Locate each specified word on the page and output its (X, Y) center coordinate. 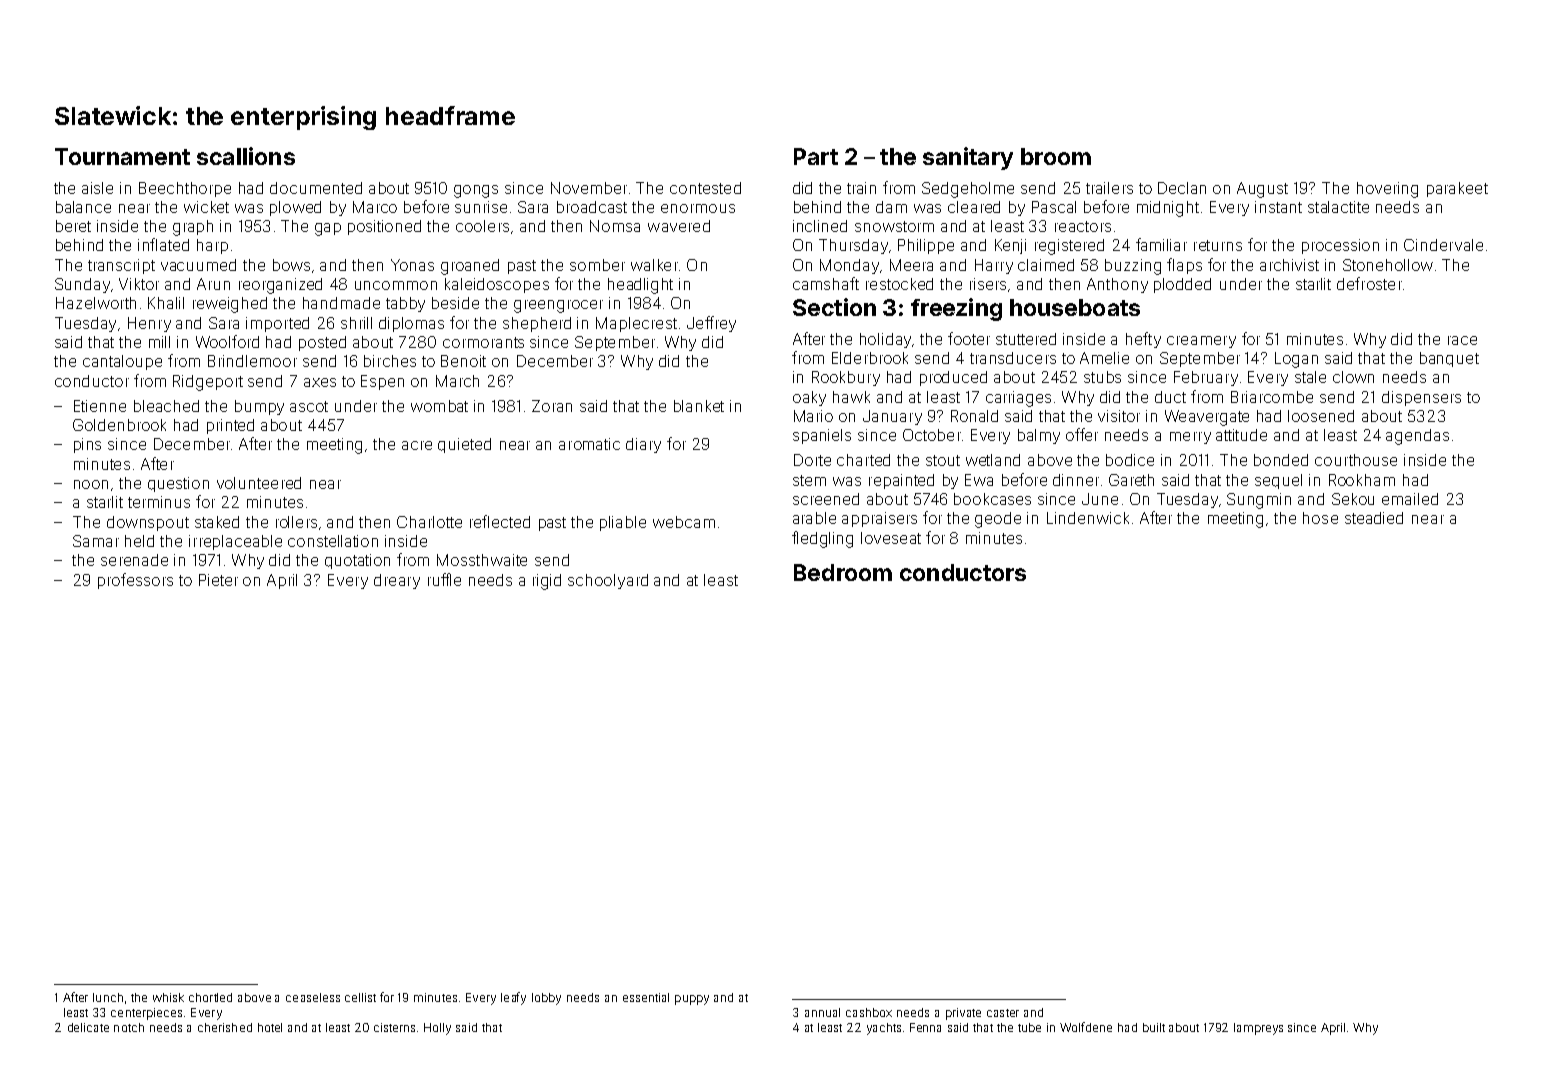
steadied (1374, 518)
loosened (1321, 416)
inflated (163, 244)
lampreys (1258, 1029)
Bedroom (843, 572)
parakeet (1457, 189)
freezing (956, 309)
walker (654, 265)
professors (135, 581)
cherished (225, 1027)
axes (320, 382)
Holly (437, 1029)
